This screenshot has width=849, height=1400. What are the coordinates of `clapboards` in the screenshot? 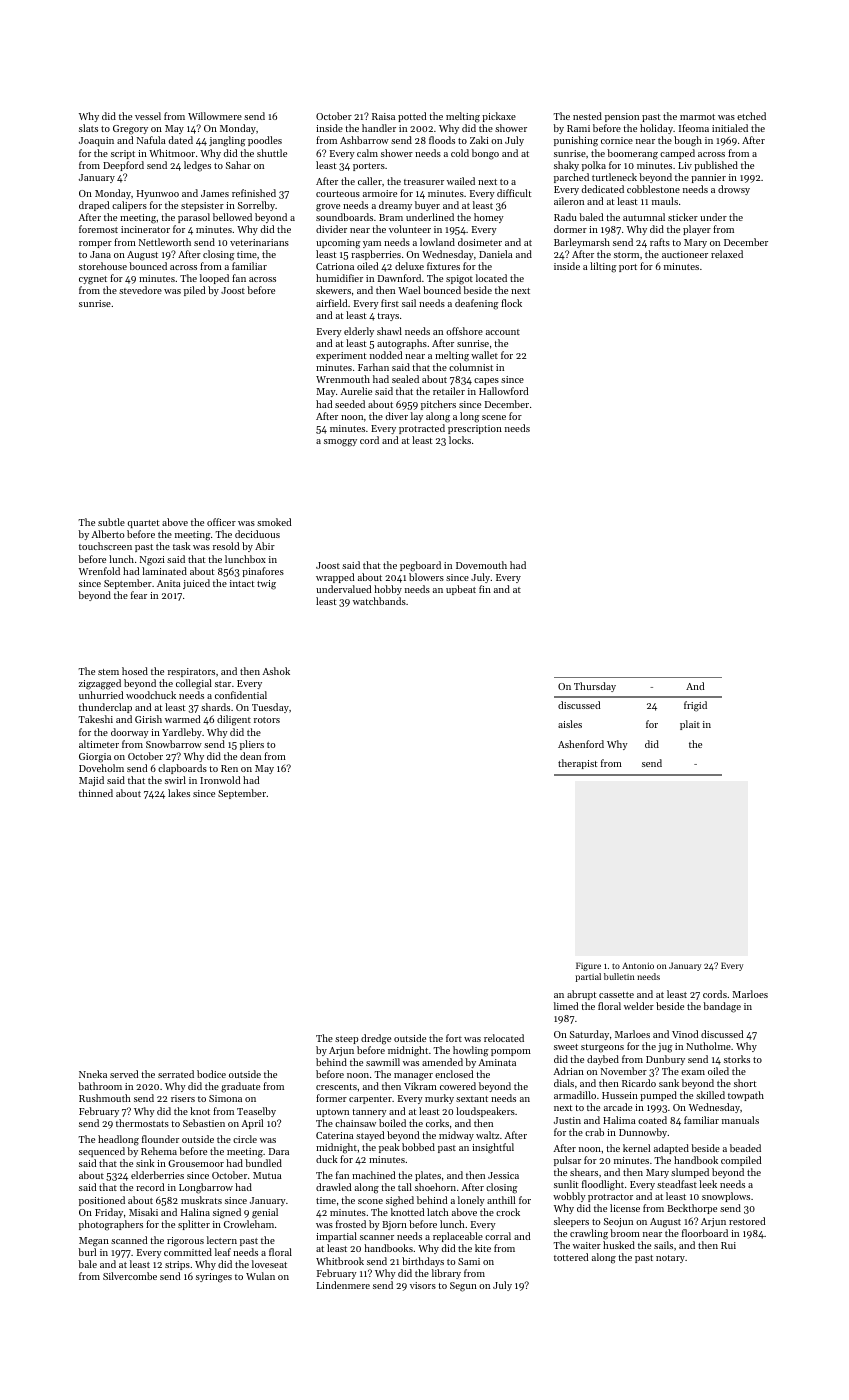 It's located at (182, 769).
